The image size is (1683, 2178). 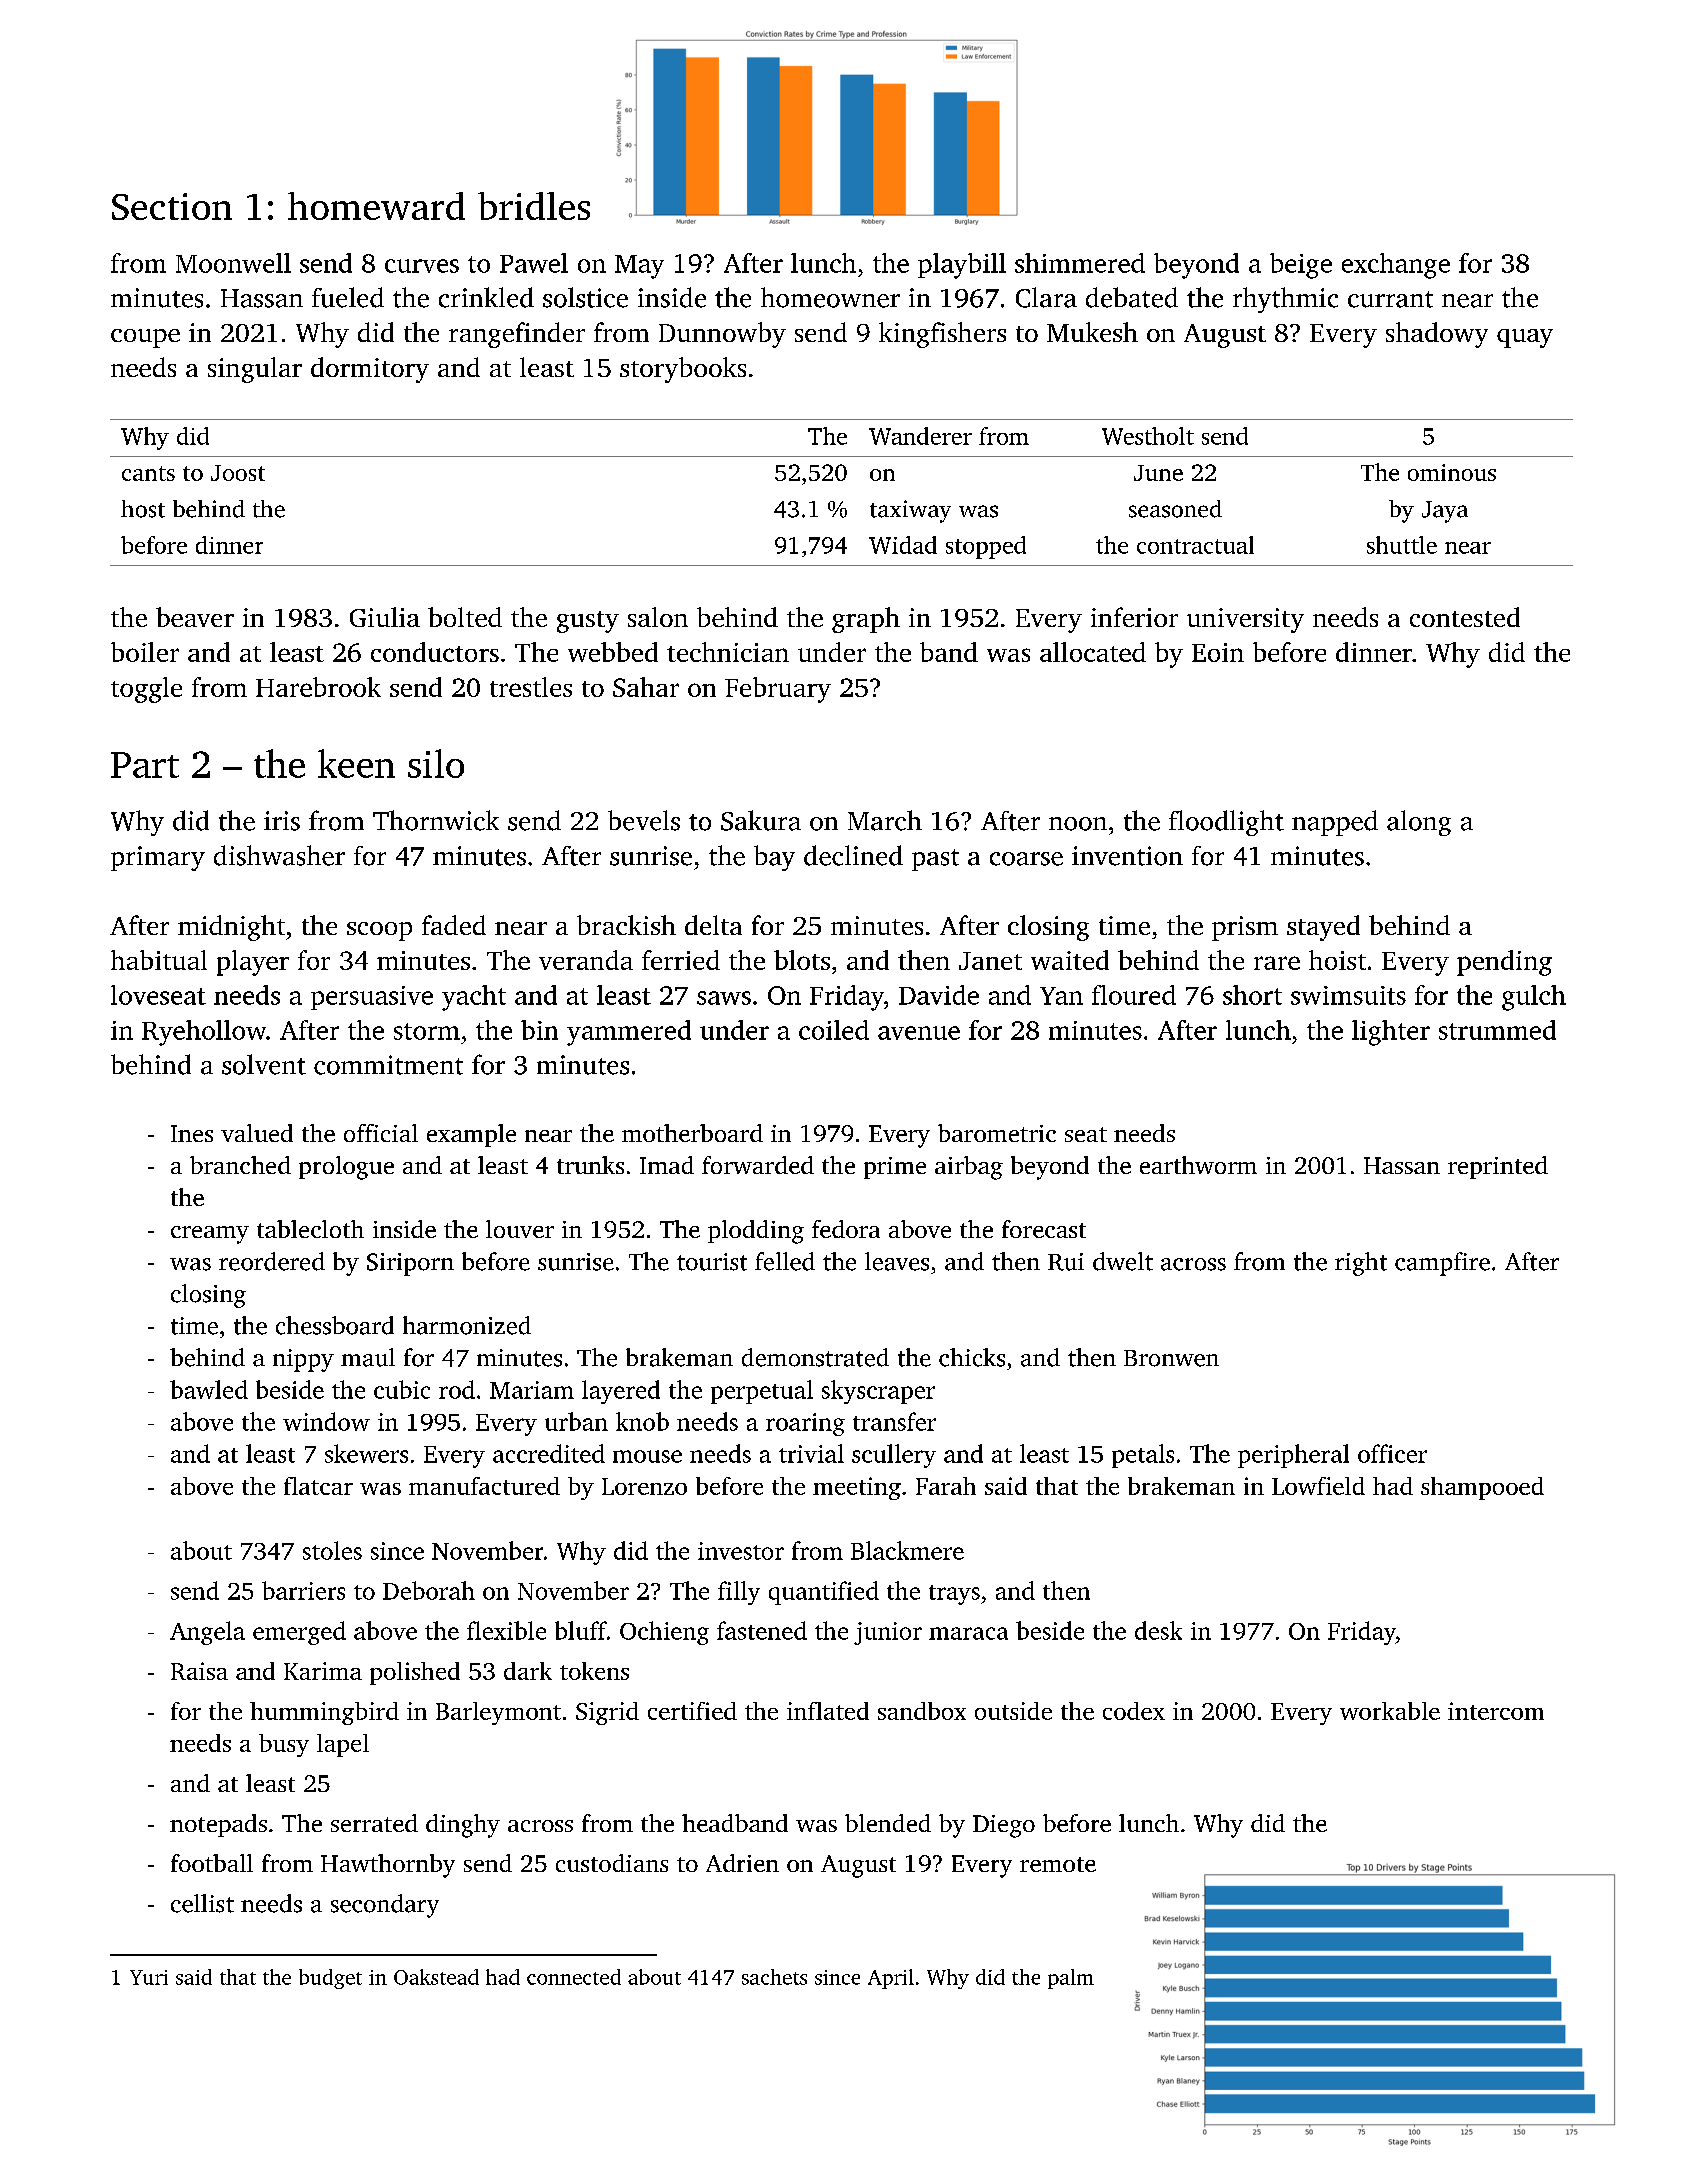 What do you see at coordinates (415, 1673) in the page?
I see `polished` at bounding box center [415, 1673].
